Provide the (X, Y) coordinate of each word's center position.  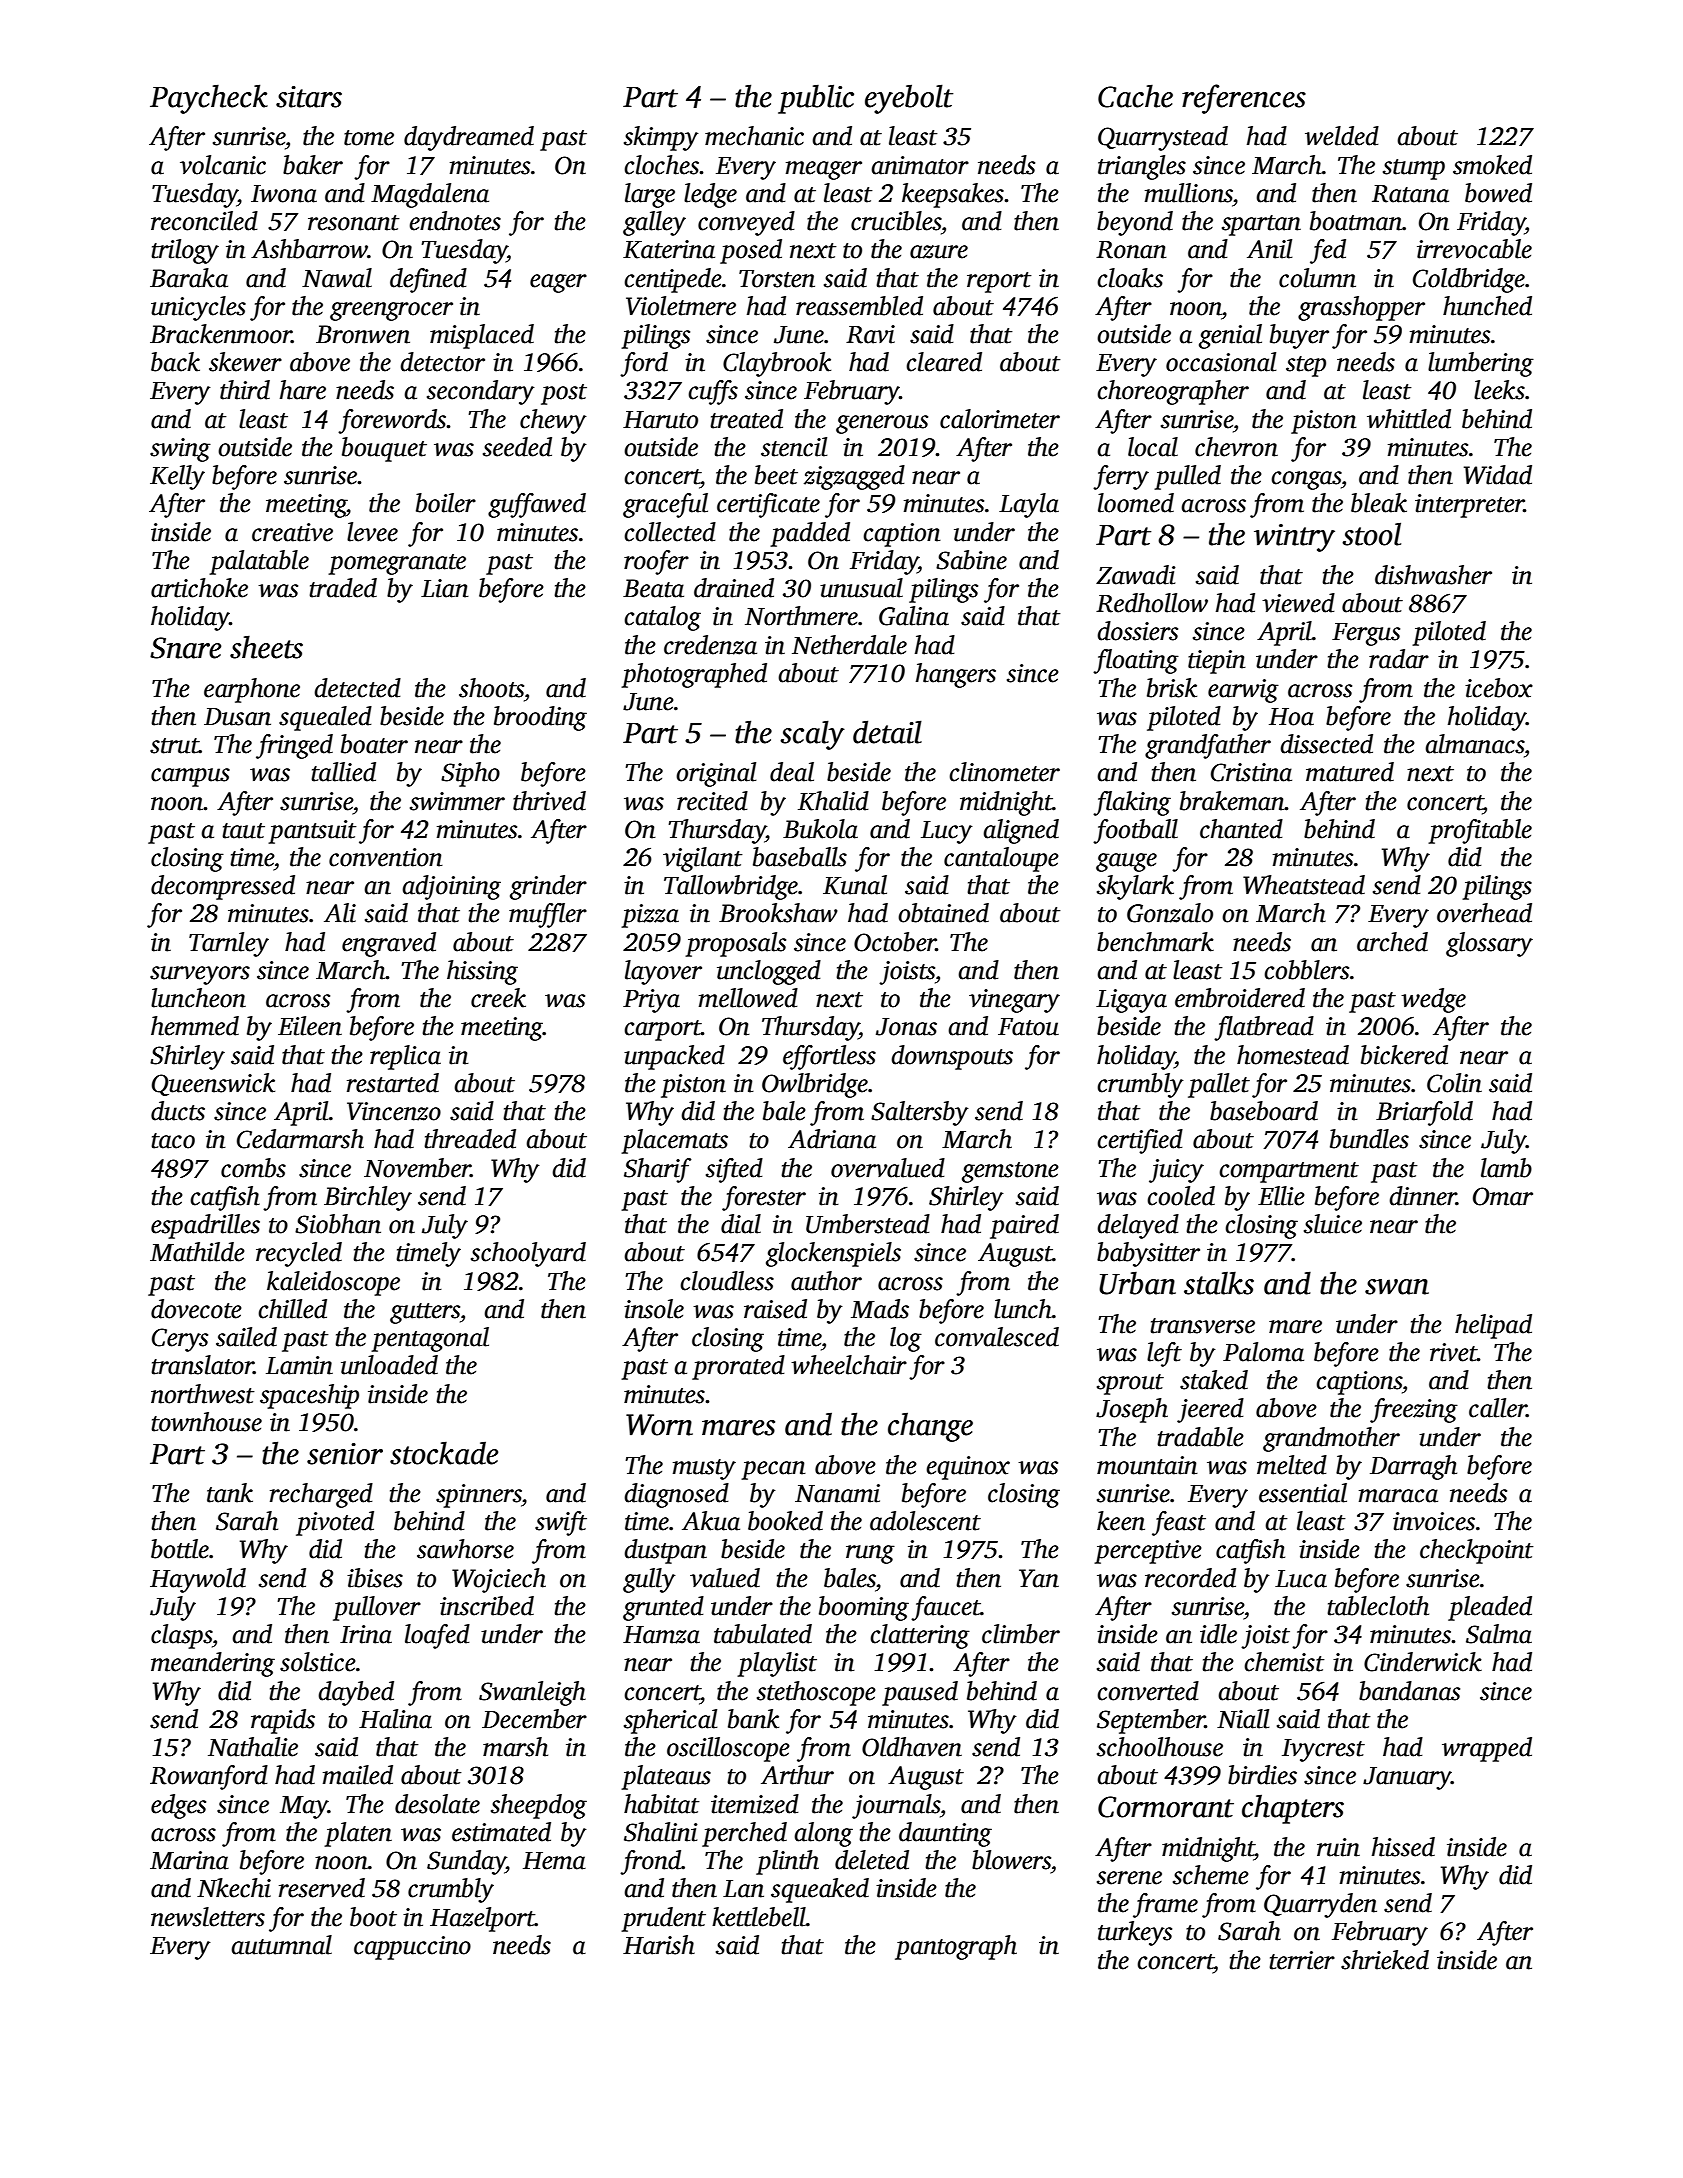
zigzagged (854, 477)
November (417, 1168)
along (823, 1834)
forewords (392, 421)
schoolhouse (1160, 1747)
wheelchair (849, 1365)
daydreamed (469, 138)
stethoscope (816, 1693)
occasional (1221, 362)
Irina (366, 1634)
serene (1129, 1878)
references (1244, 99)
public (816, 99)
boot (373, 1917)
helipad (1493, 1326)
